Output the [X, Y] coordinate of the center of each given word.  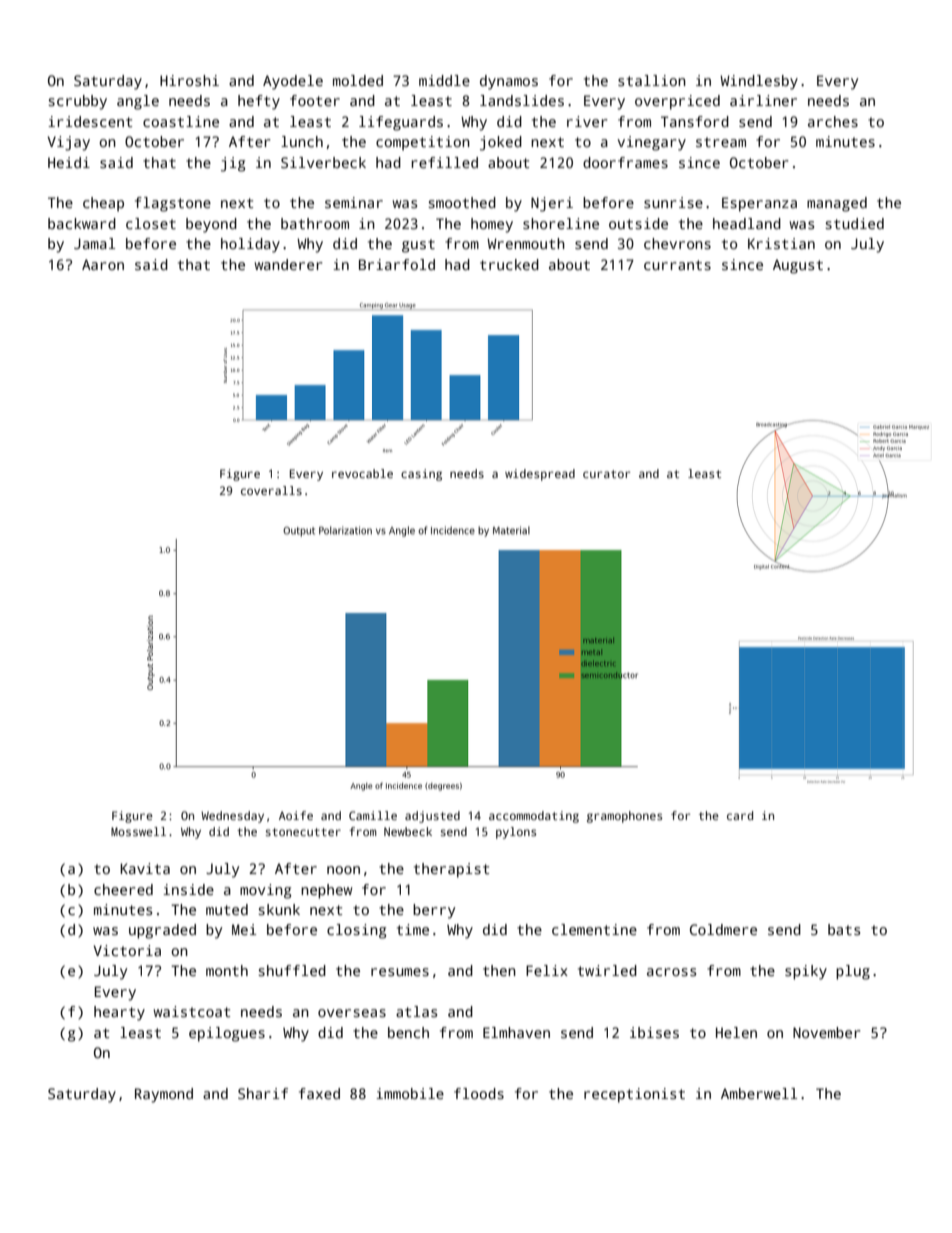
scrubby [77, 102]
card [740, 815]
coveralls [271, 490]
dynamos [509, 82]
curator [606, 474]
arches [833, 121]
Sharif [263, 1093]
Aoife [296, 815]
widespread [540, 475]
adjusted [432, 817]
